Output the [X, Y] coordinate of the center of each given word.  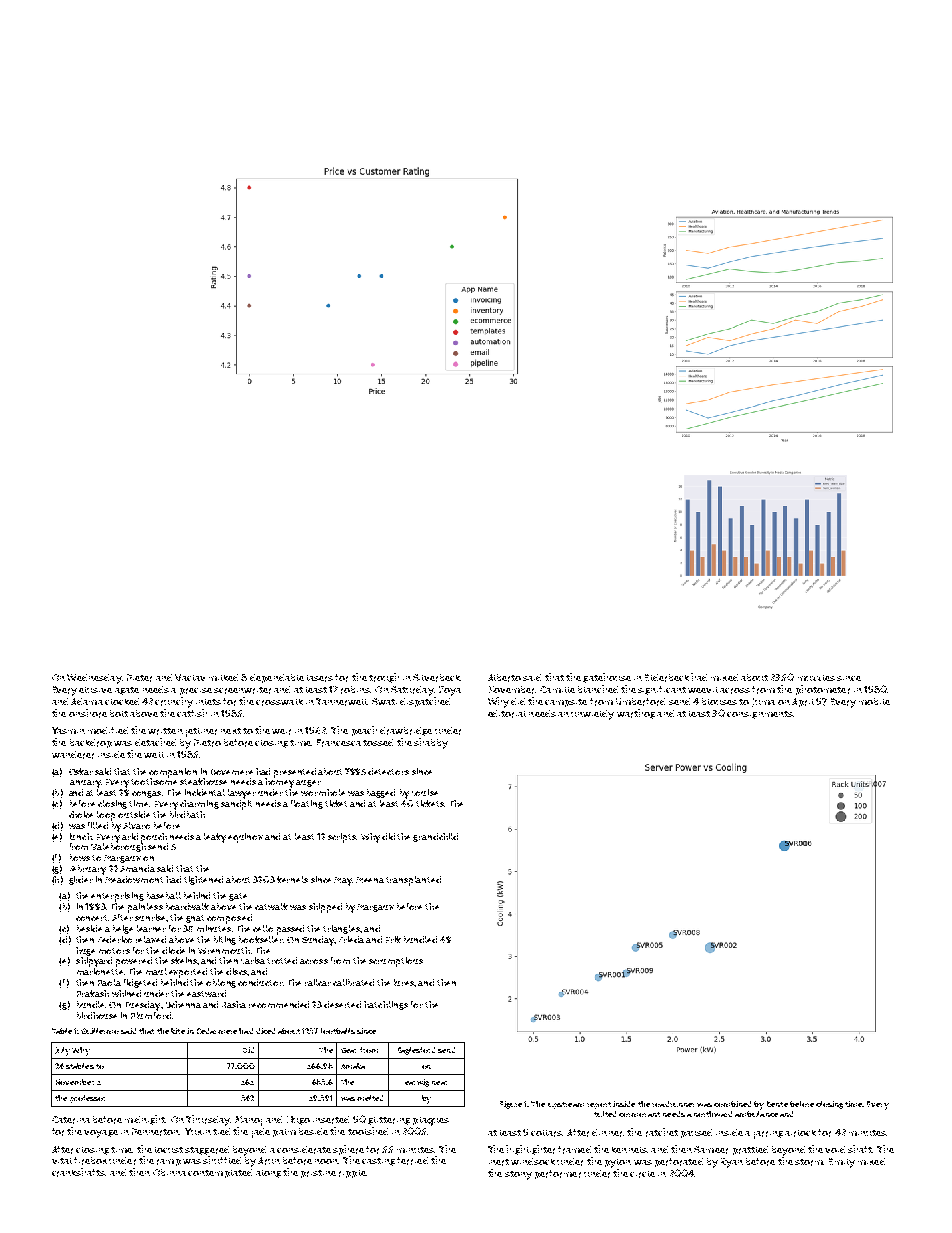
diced [265, 1031]
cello [263, 928]
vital [62, 1161]
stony [518, 1175]
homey [279, 783]
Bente [777, 1104]
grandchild [435, 837]
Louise [425, 792]
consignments [760, 715]
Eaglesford [416, 1051]
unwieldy [592, 715]
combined [732, 1104]
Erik [393, 939]
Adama [87, 701]
